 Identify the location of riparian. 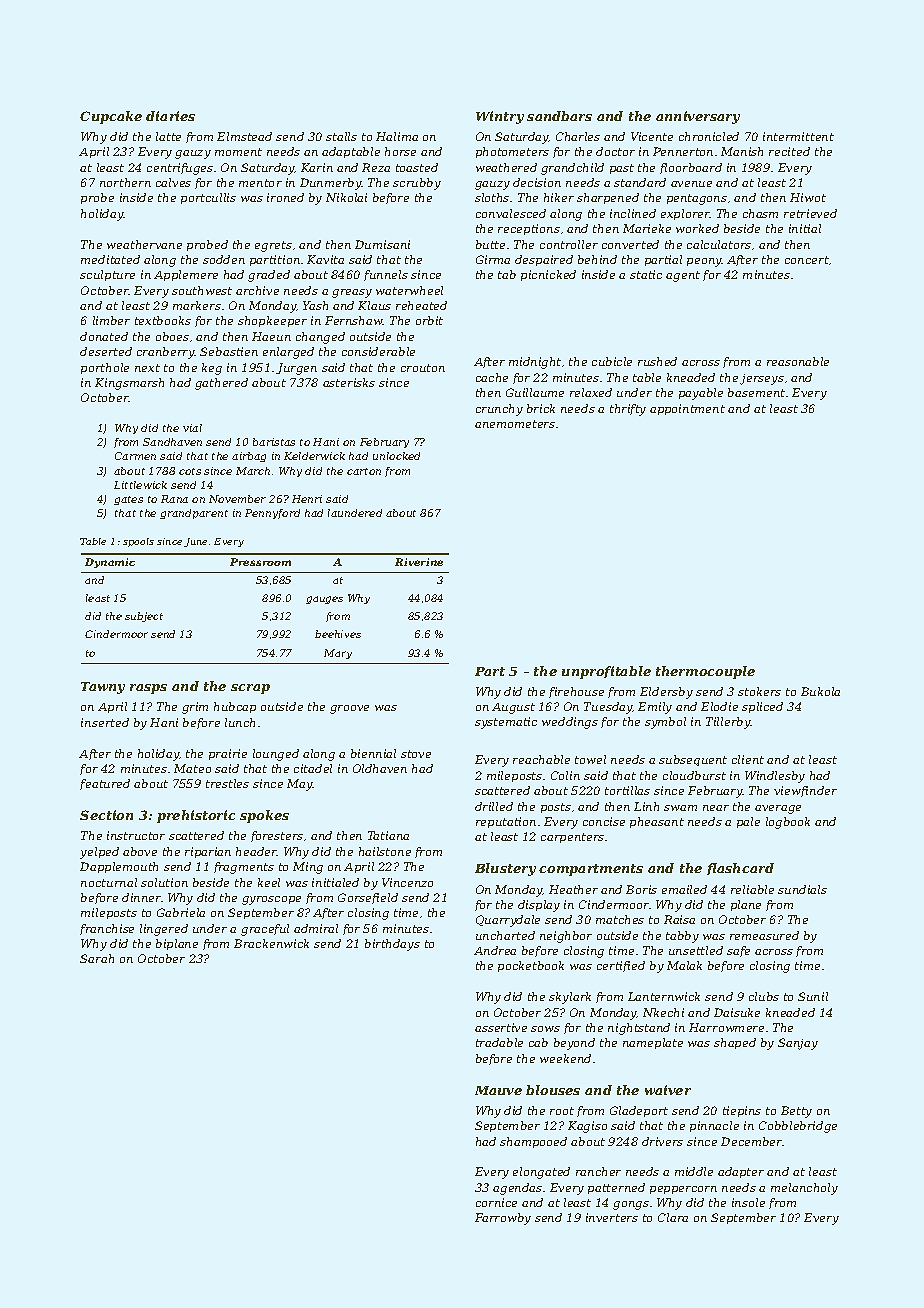
(208, 852).
